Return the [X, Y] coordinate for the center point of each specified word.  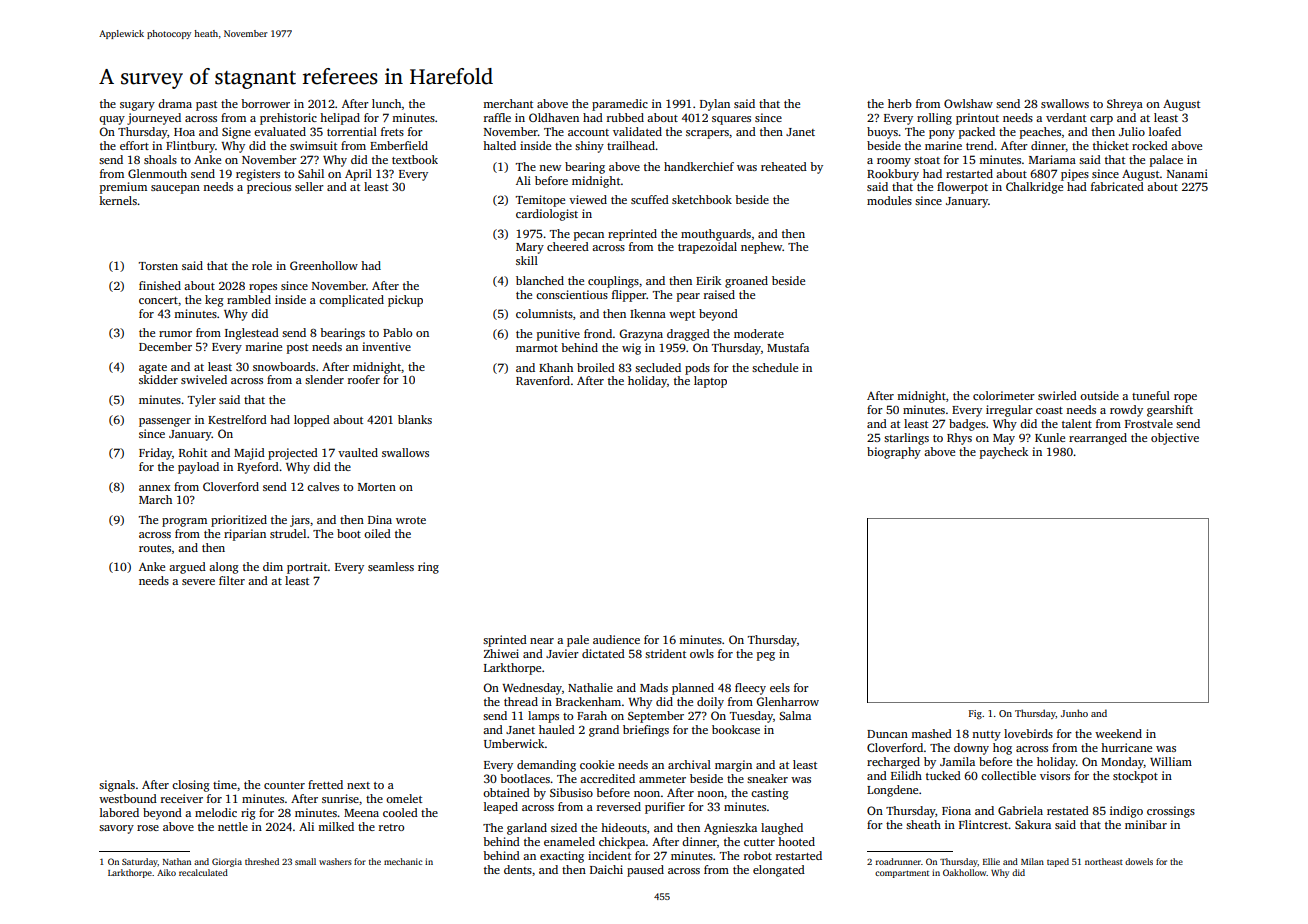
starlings [906, 439]
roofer [364, 379]
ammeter [662, 779]
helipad [340, 119]
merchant [508, 103]
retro [391, 827]
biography [894, 453]
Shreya [1125, 105]
